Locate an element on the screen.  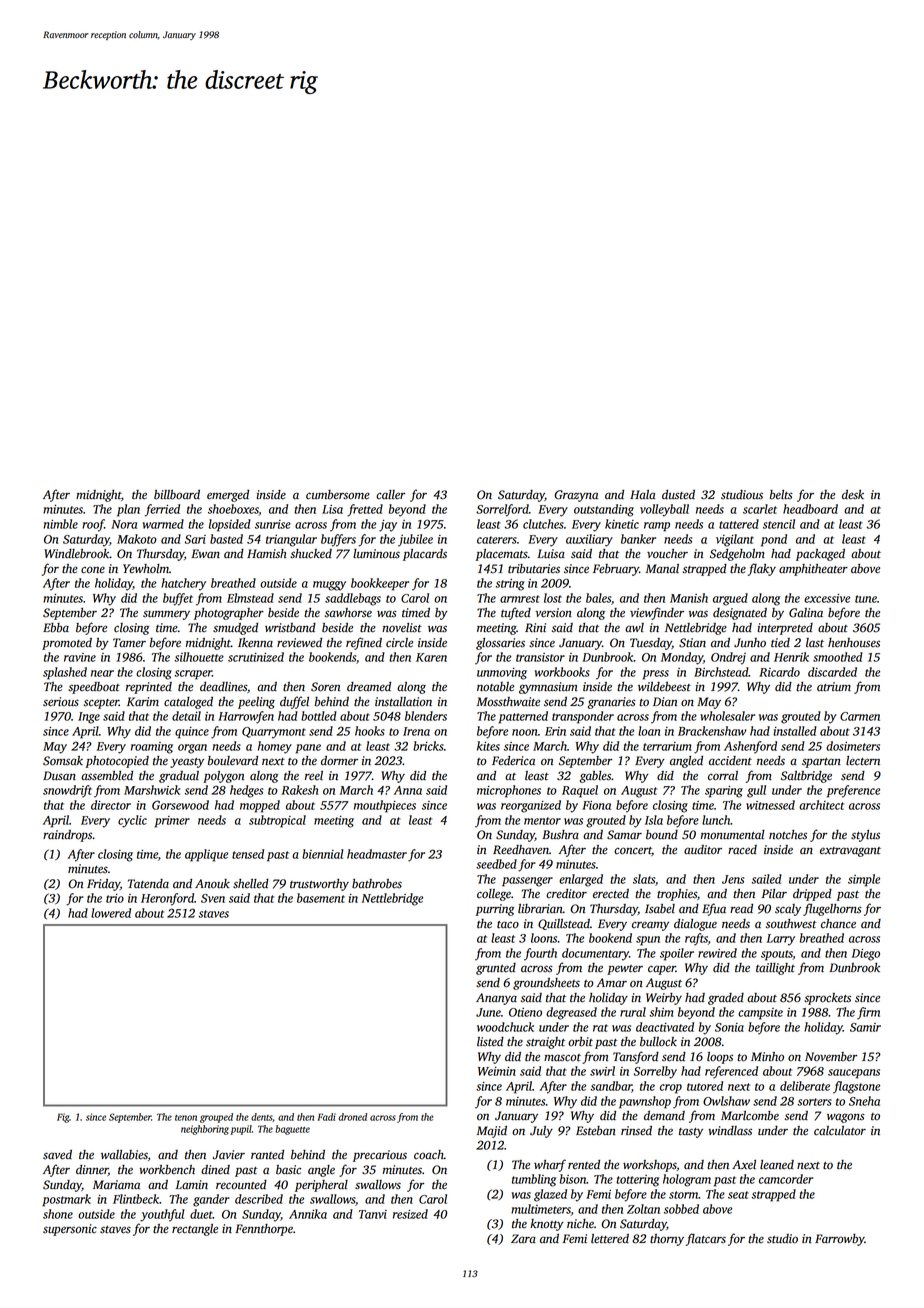
trio is located at coordinates (115, 898).
